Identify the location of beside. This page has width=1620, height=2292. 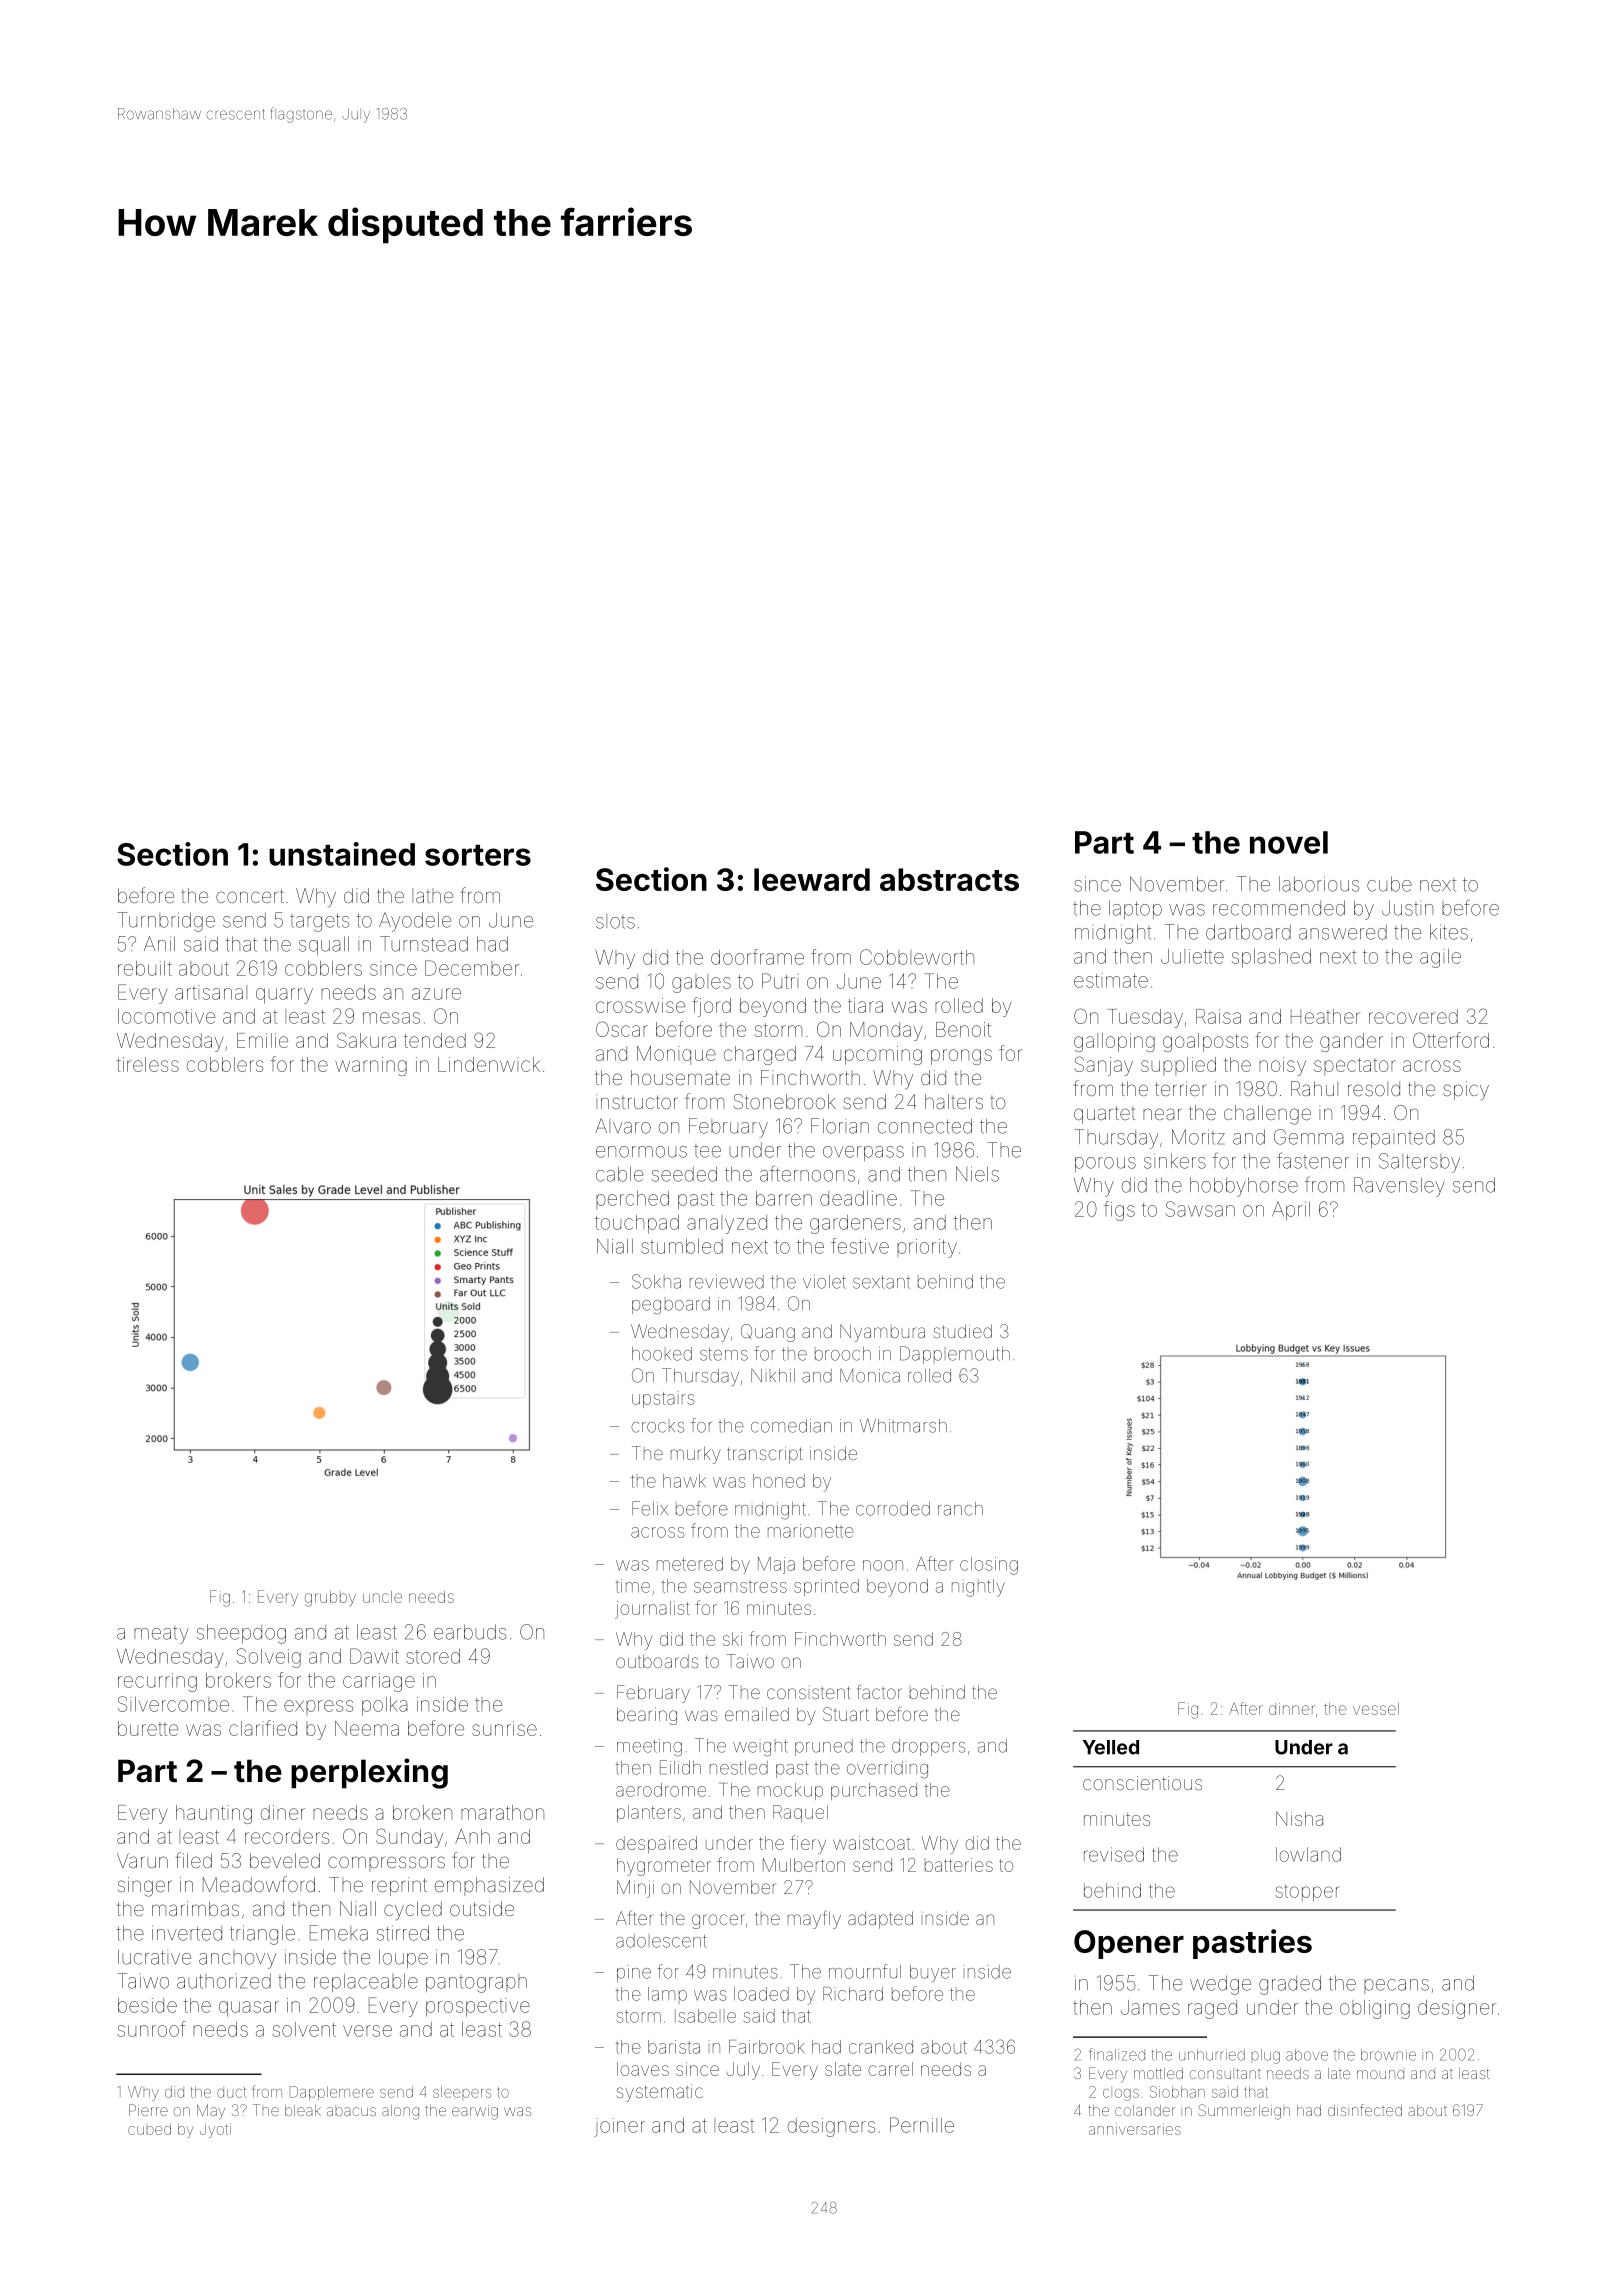
(147, 2005).
